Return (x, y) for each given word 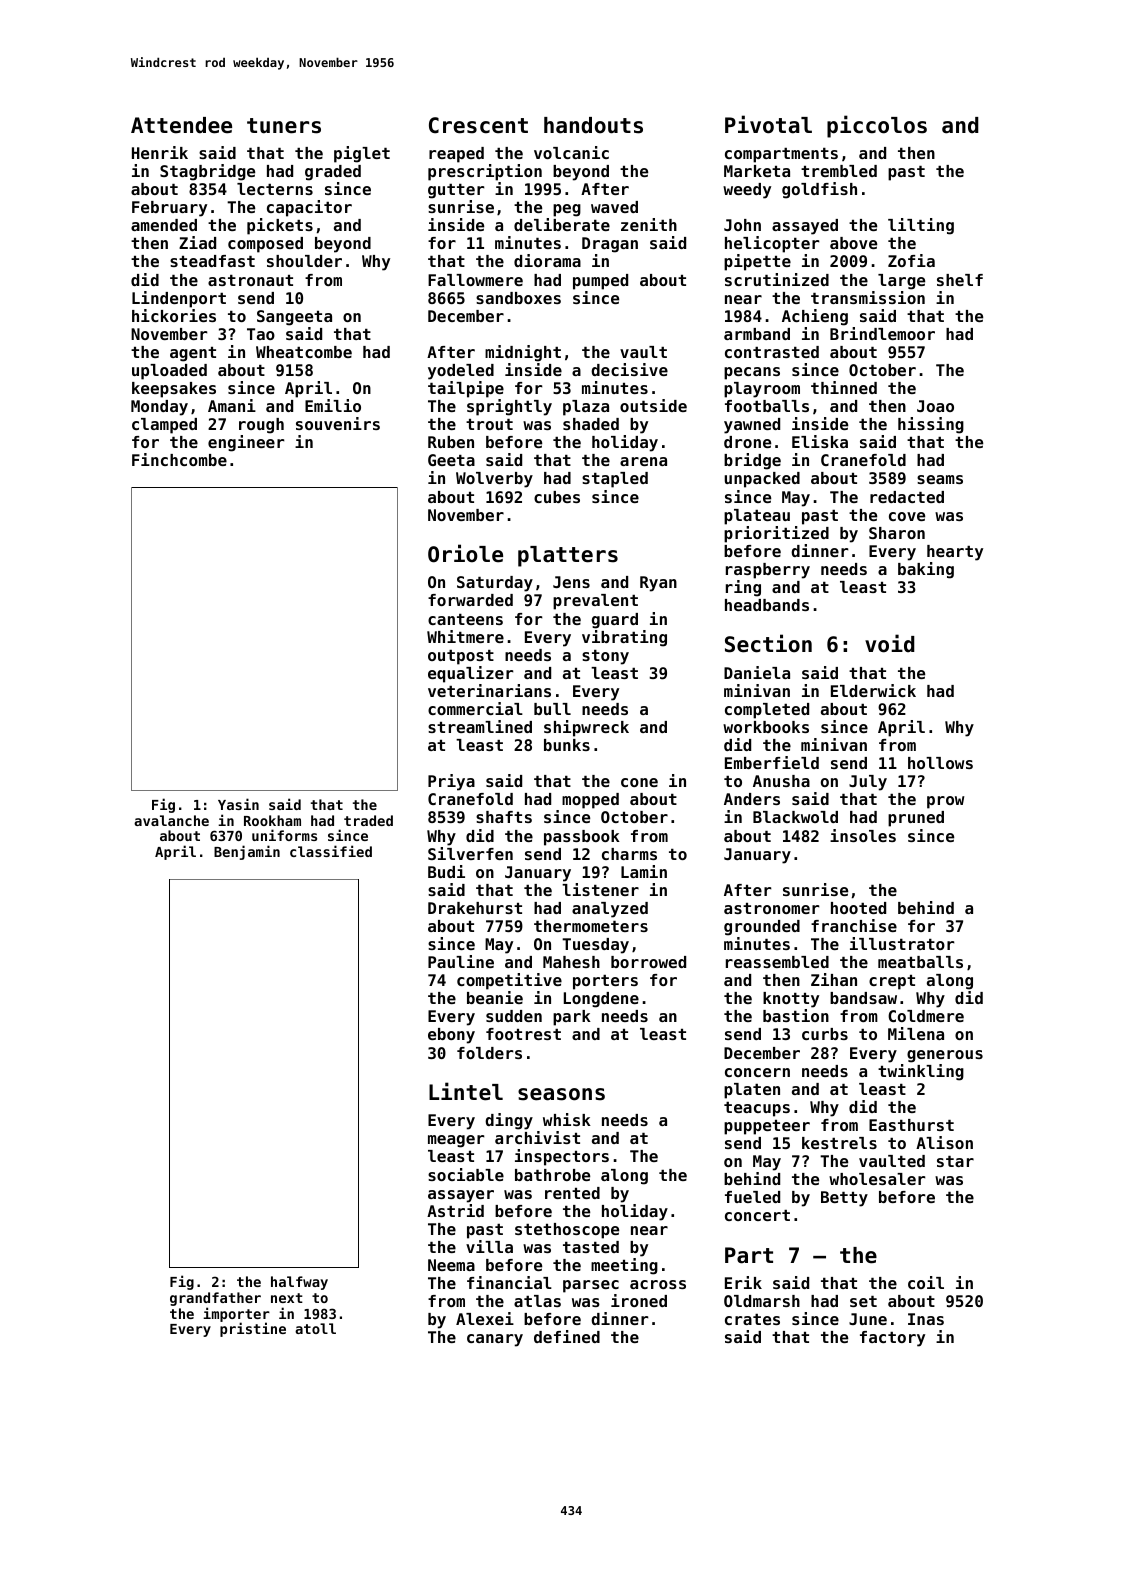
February (169, 209)
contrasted (772, 352)
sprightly (509, 407)
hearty (955, 553)
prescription (485, 172)
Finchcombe (179, 459)
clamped (164, 426)
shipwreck (586, 728)
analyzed (610, 910)
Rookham (272, 820)
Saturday (495, 584)
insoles (863, 835)
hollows (940, 763)
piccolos (877, 126)
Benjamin (247, 852)
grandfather (215, 1299)
